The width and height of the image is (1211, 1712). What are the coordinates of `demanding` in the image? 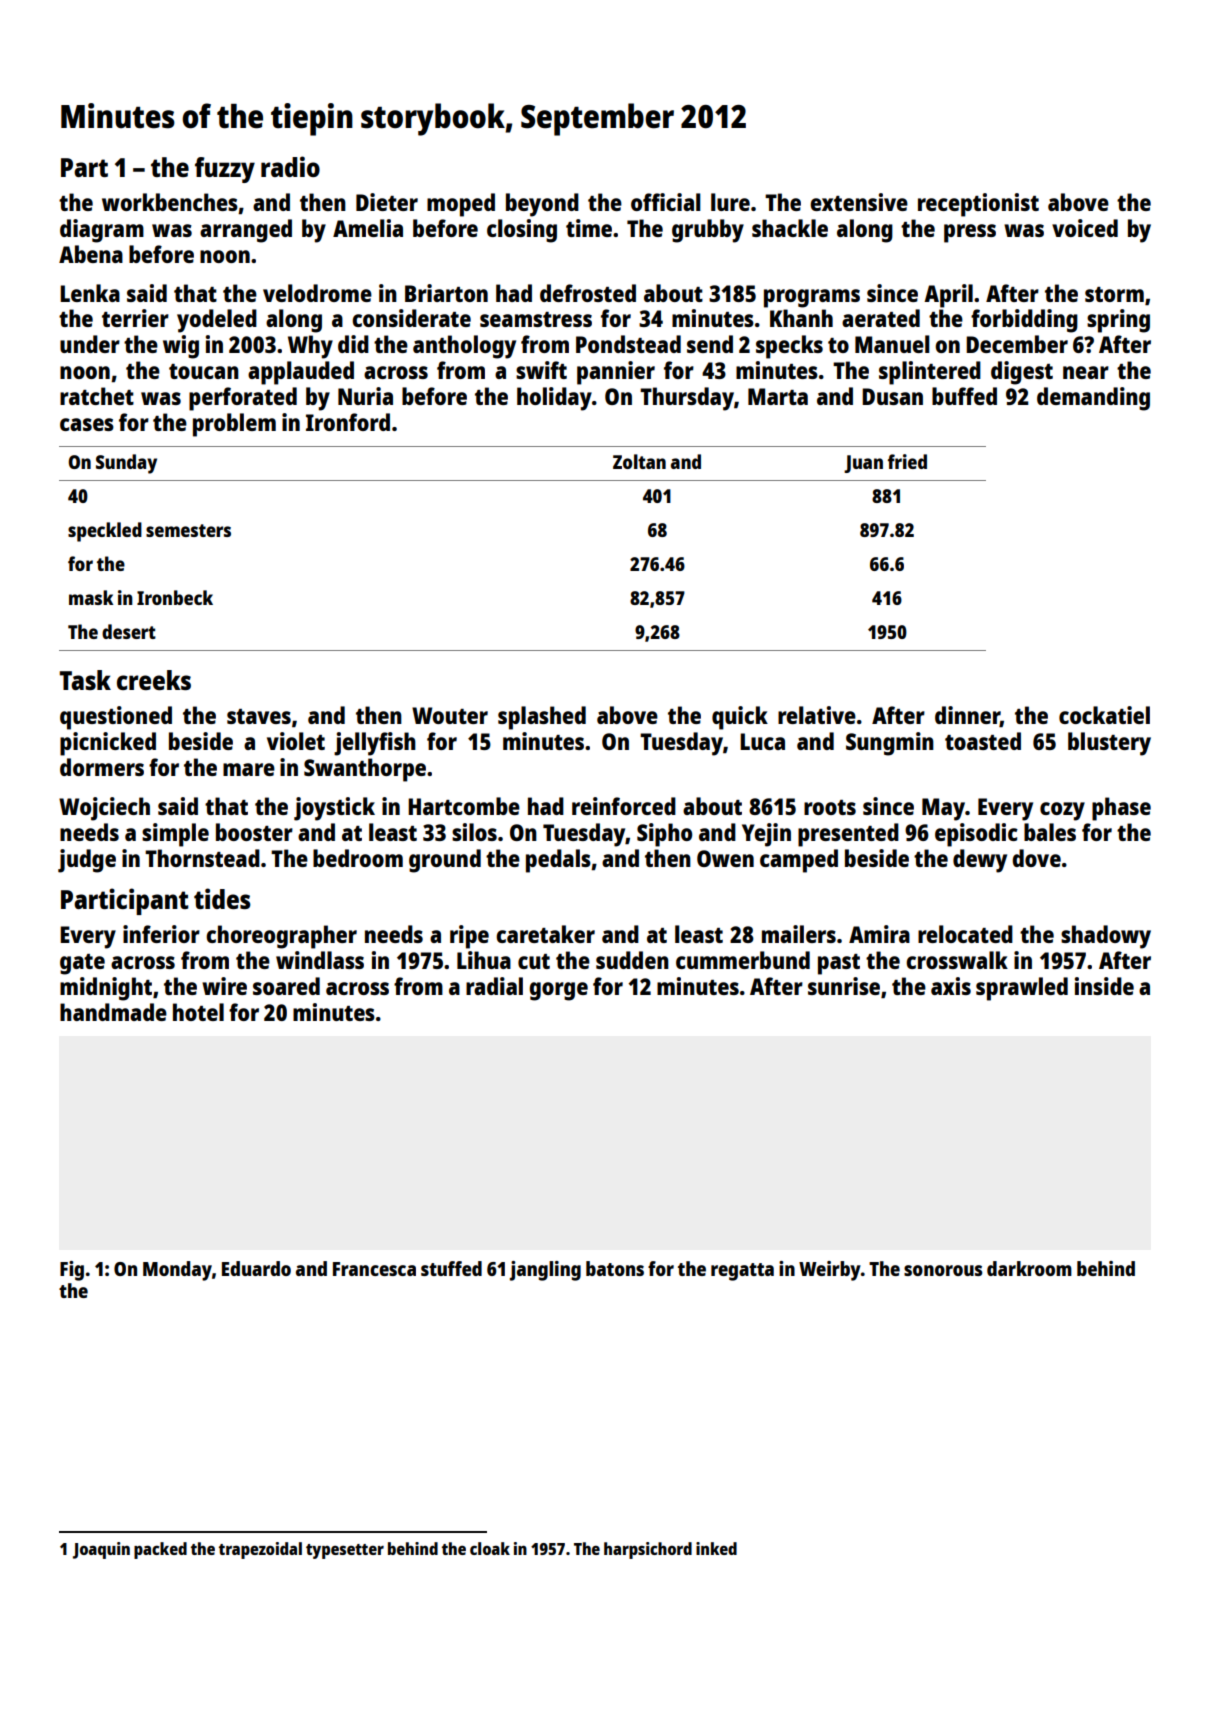 It's located at (1093, 399).
